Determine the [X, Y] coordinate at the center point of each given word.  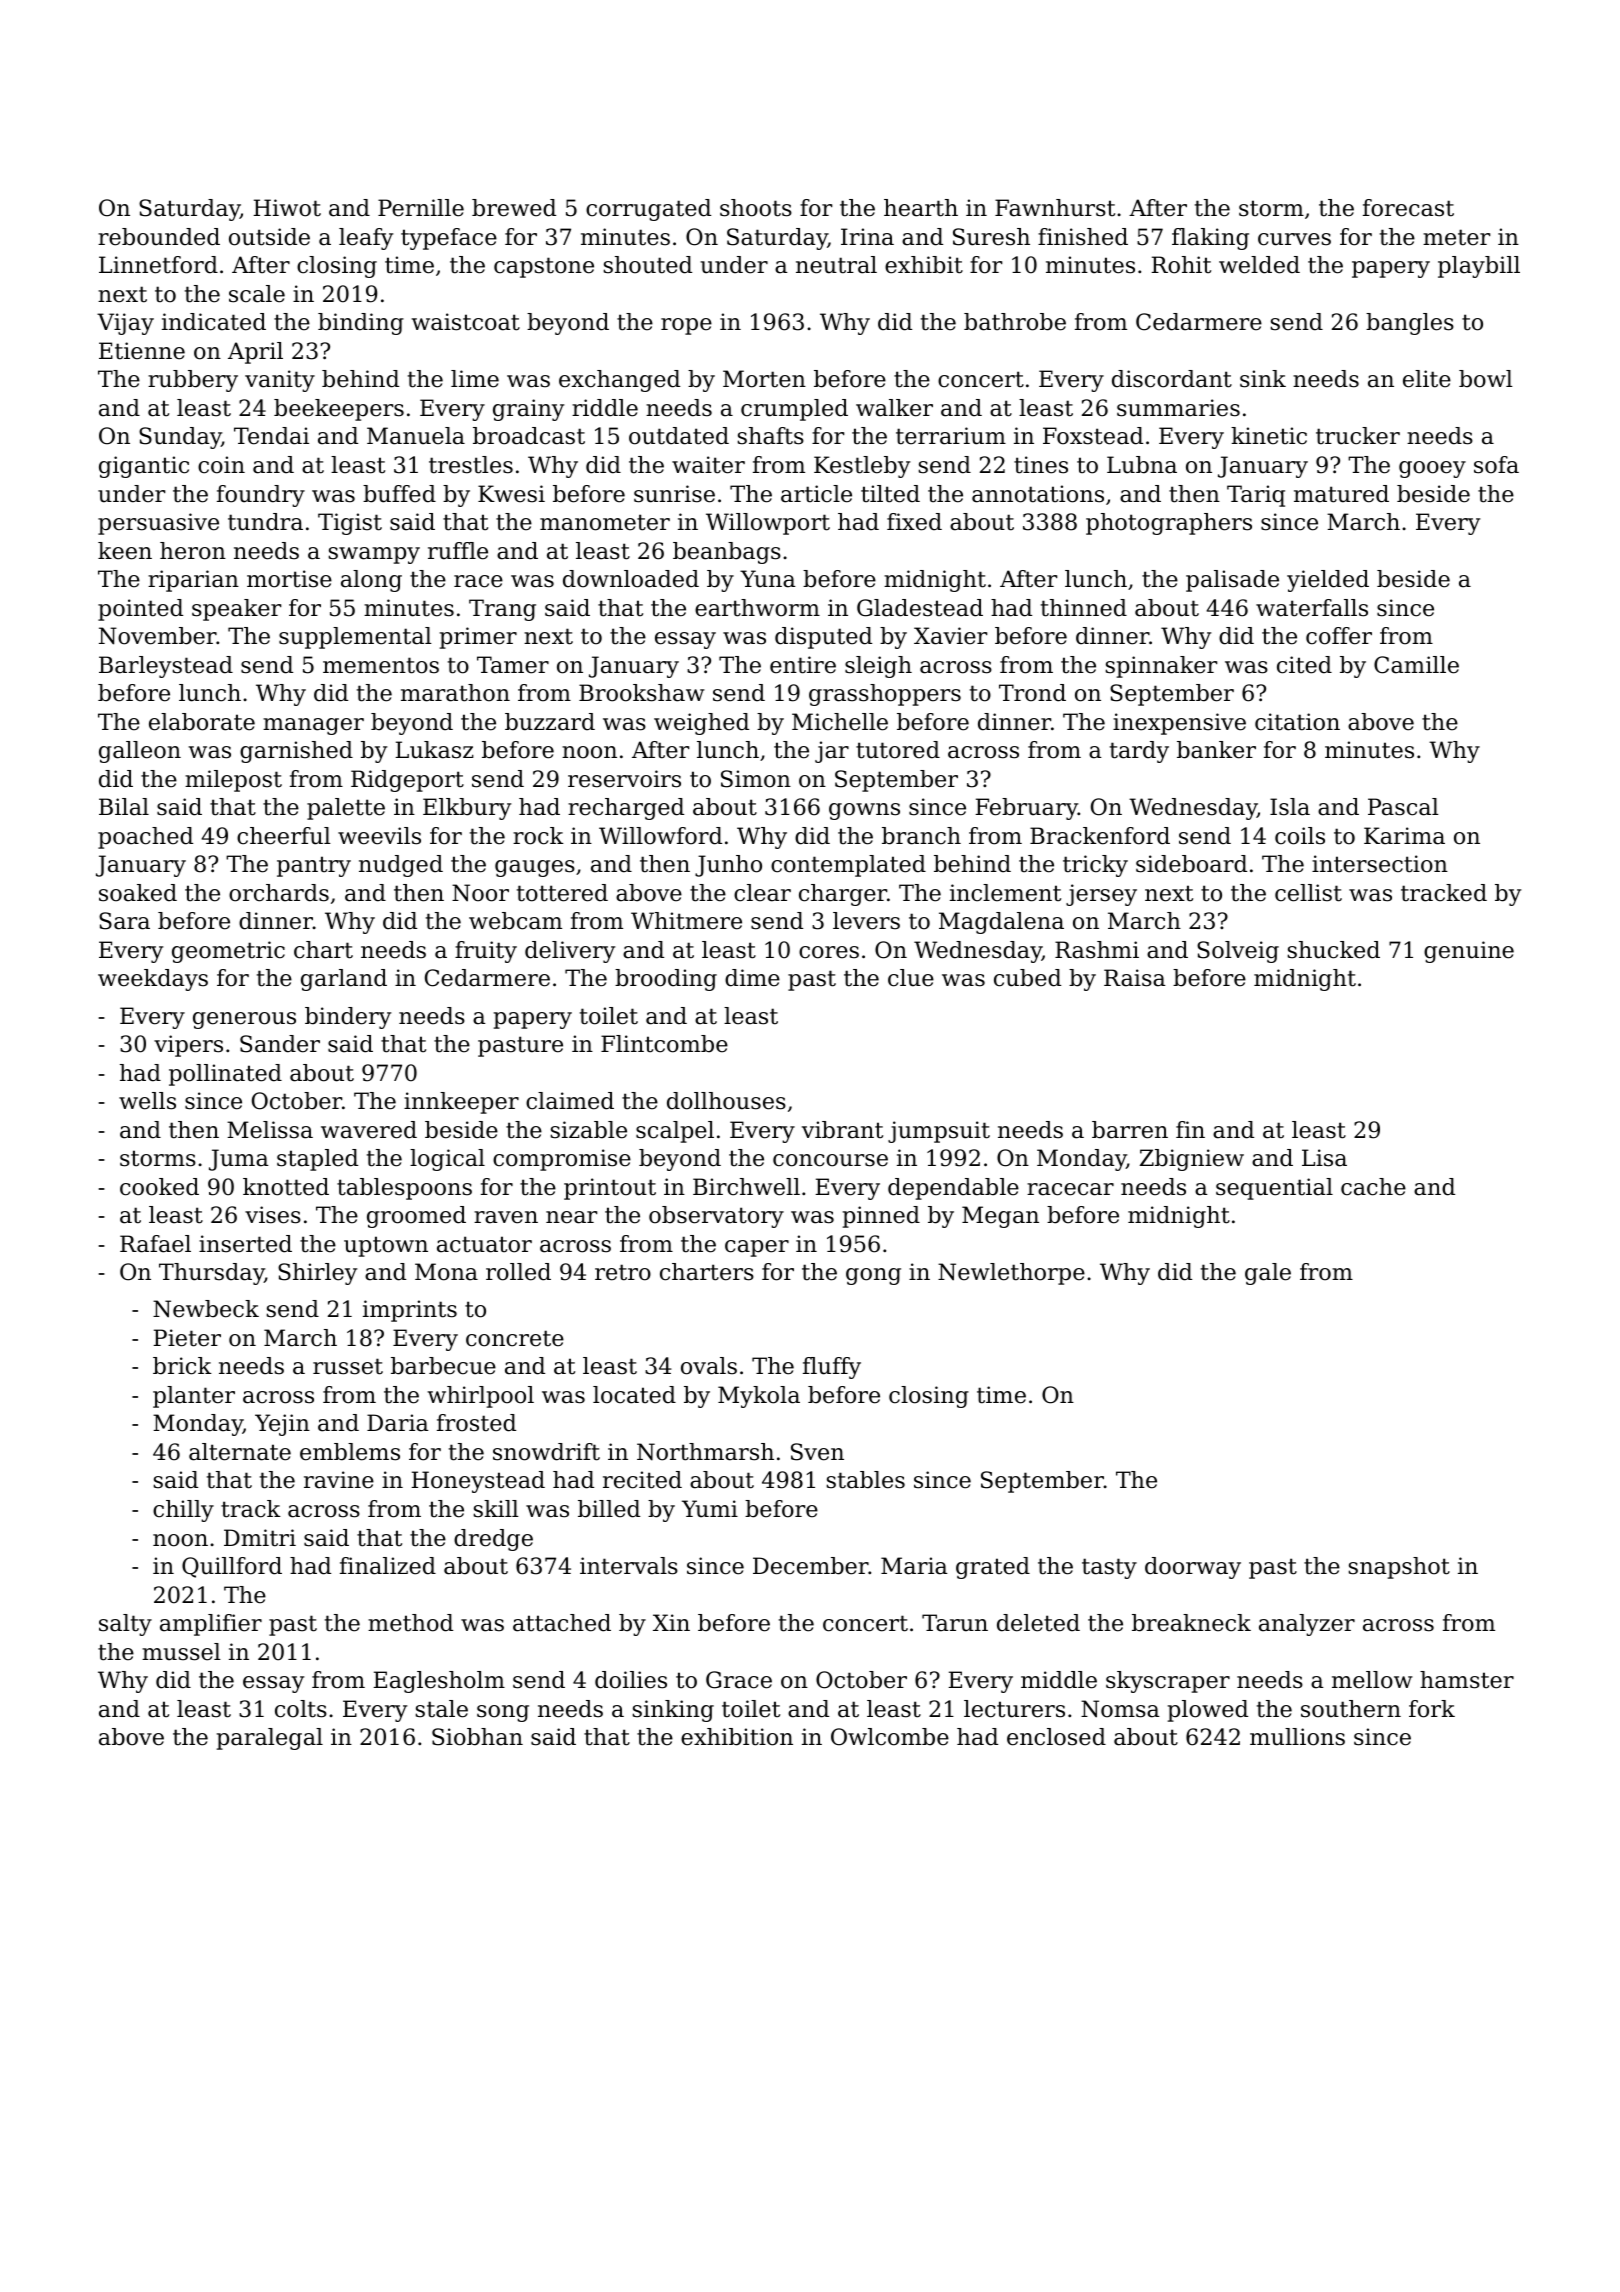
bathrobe [1015, 322]
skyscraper [1168, 1682]
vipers [188, 1046]
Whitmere [686, 921]
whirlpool [480, 1397]
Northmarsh [705, 1452]
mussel [181, 1652]
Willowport [768, 524]
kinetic [1269, 436]
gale [1268, 1274]
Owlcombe [890, 1737]
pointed [140, 610]
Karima [1404, 836]
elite [1427, 379]
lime [475, 379]
